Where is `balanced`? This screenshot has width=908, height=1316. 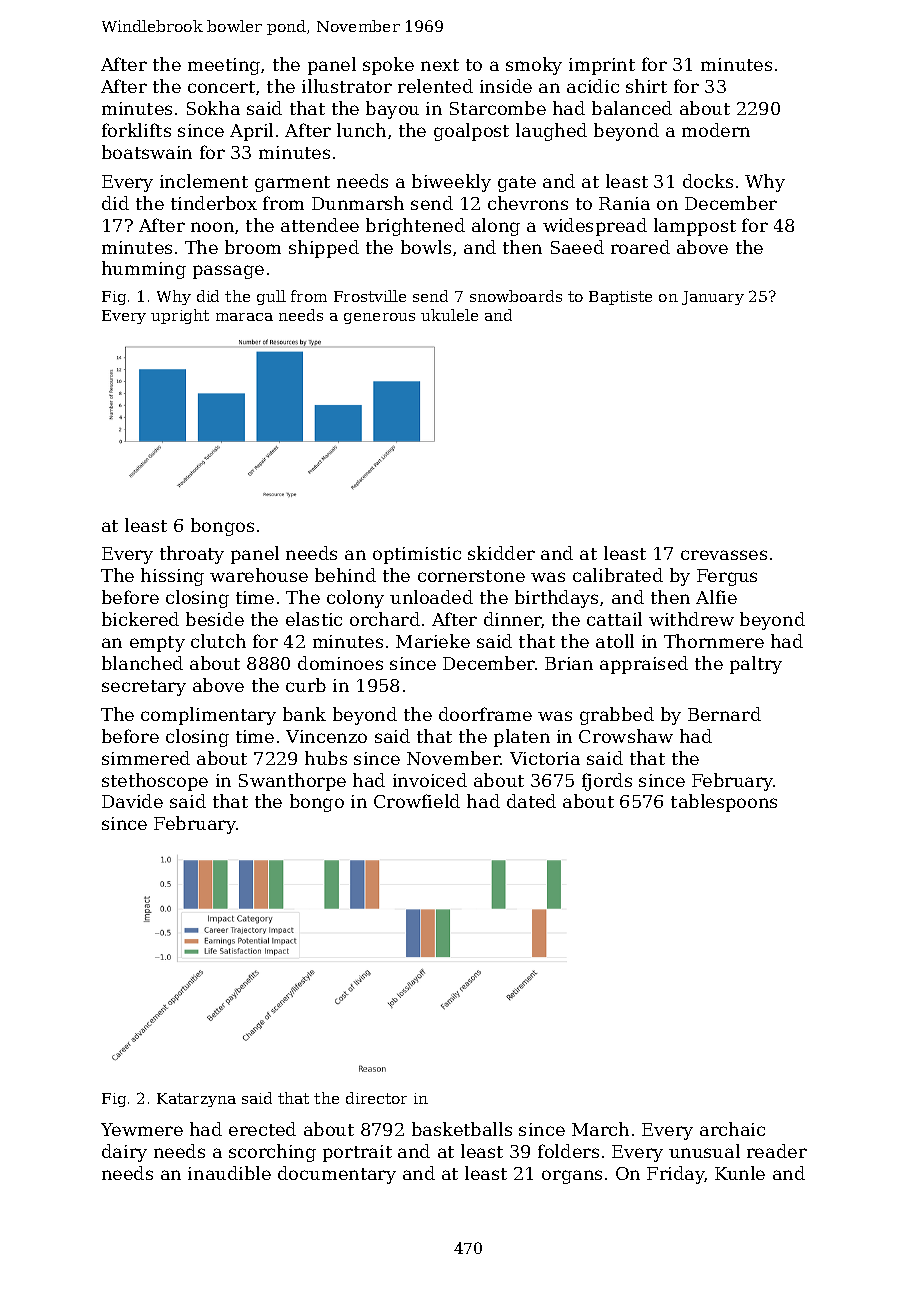
balanced is located at coordinates (632, 108).
